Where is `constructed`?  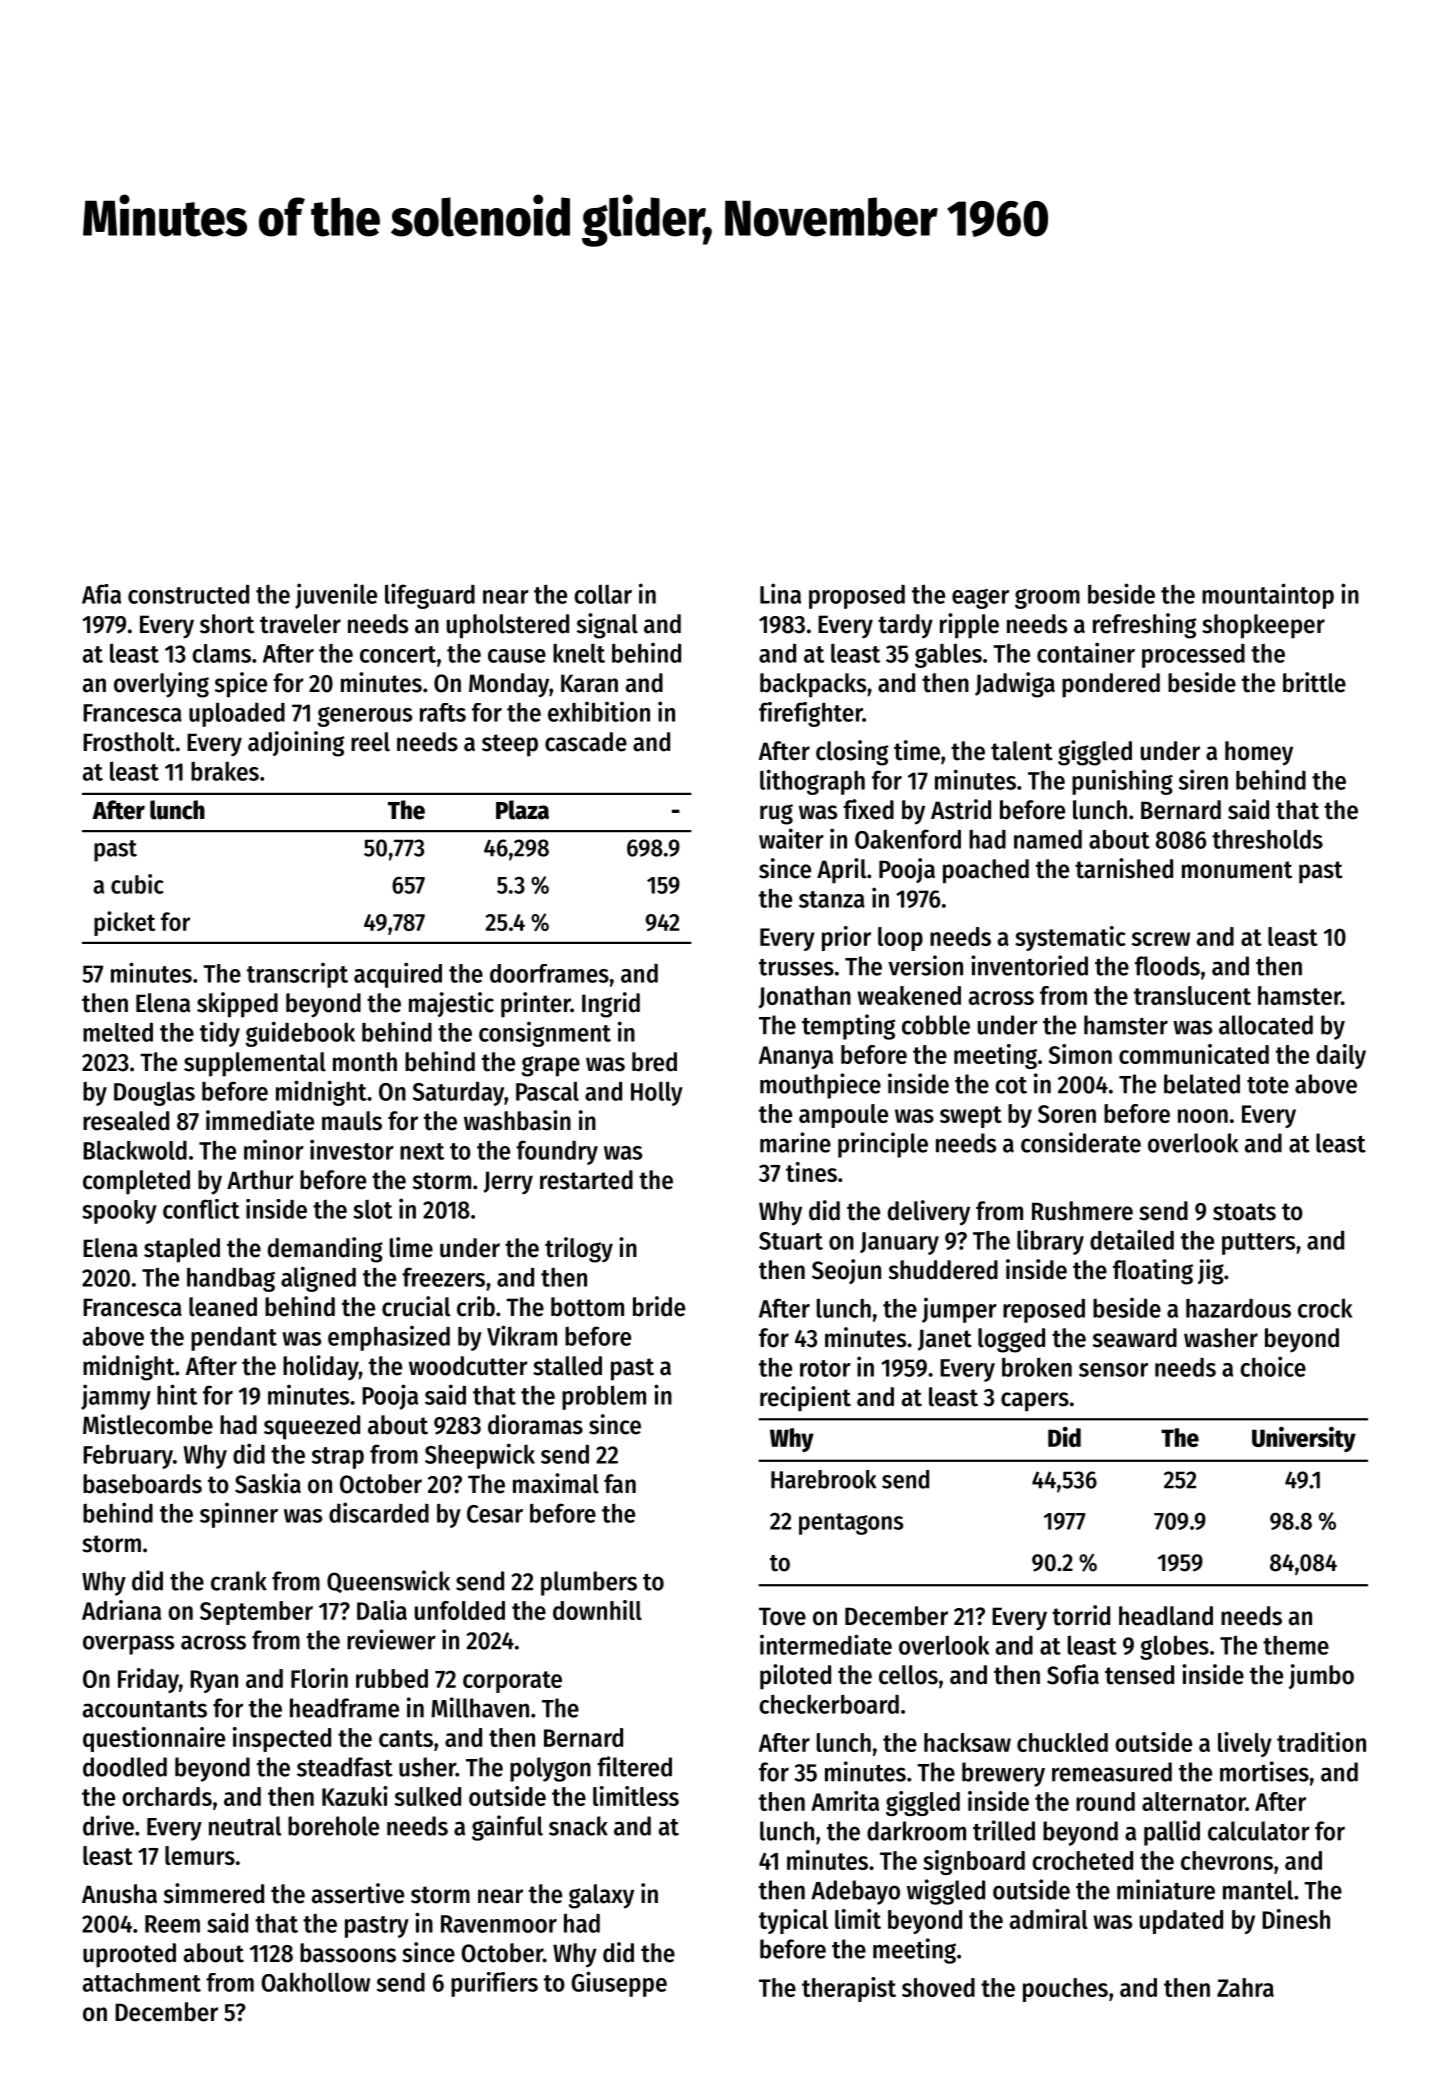 constructed is located at coordinates (188, 594).
